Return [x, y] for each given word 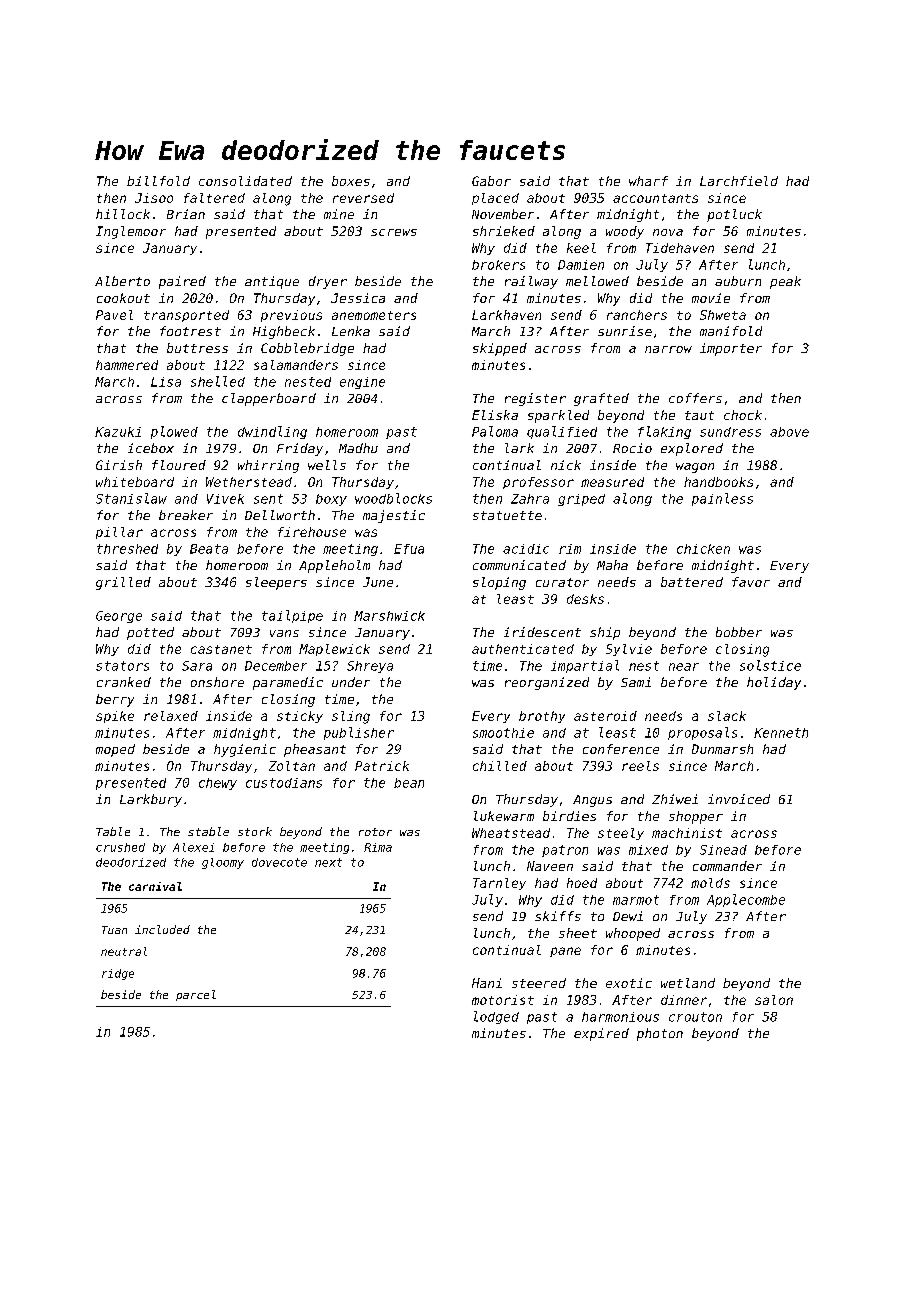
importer [731, 349]
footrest [190, 331]
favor [751, 582]
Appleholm [334, 566]
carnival [155, 886]
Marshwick [389, 616]
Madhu [358, 448]
